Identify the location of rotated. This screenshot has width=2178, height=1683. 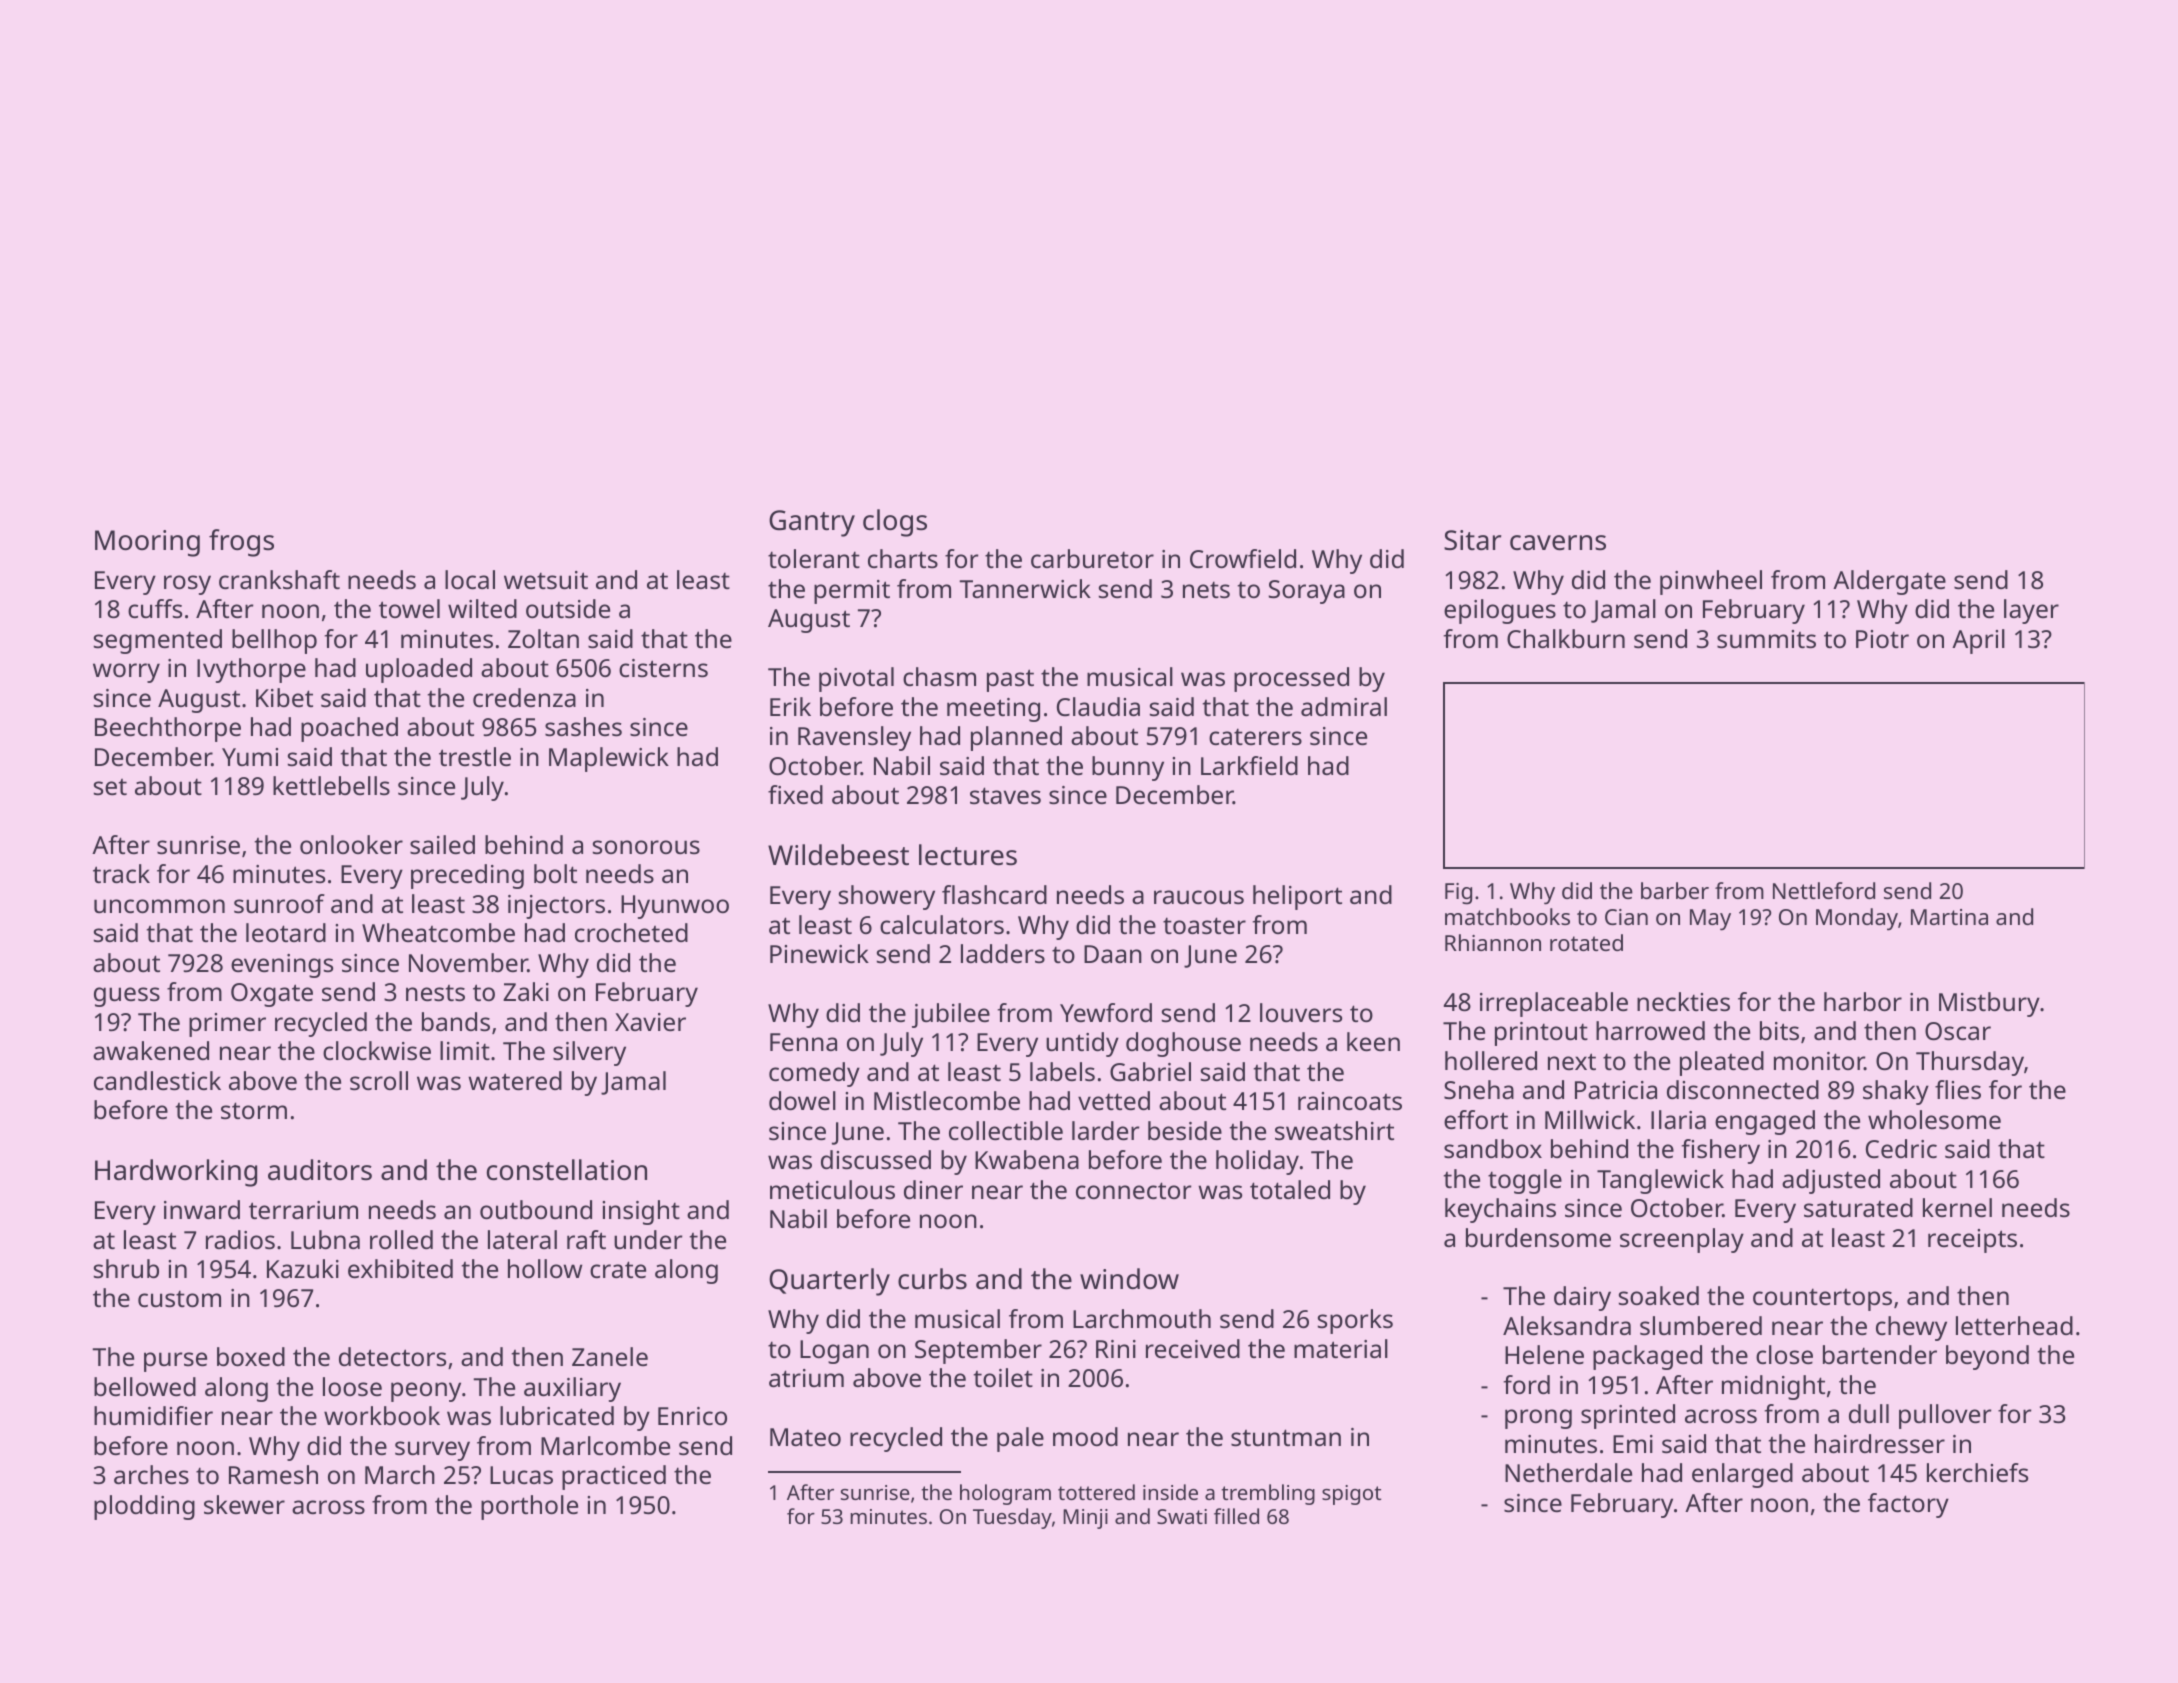
(1586, 942).
